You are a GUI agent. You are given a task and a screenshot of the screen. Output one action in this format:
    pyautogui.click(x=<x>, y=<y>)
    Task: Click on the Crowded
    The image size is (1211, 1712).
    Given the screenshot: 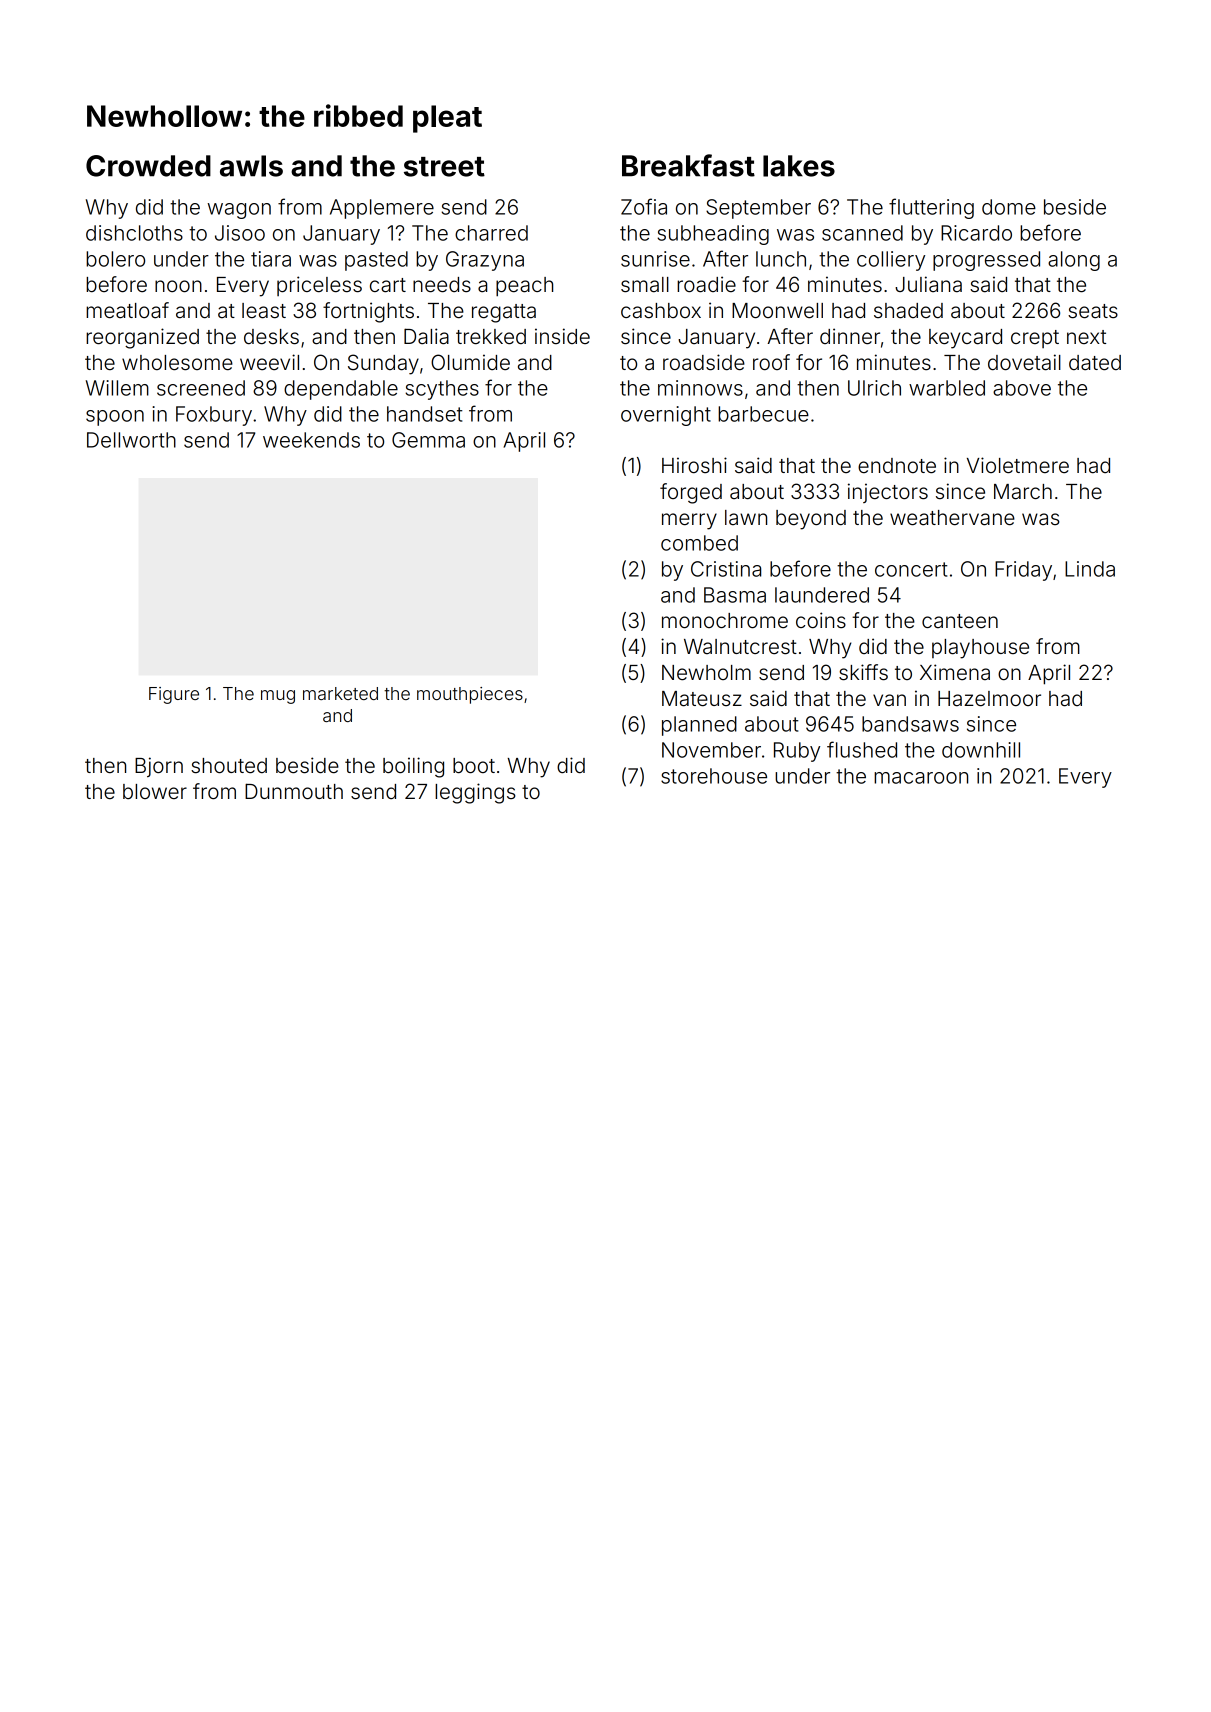 What is the action you would take?
    pyautogui.click(x=148, y=166)
